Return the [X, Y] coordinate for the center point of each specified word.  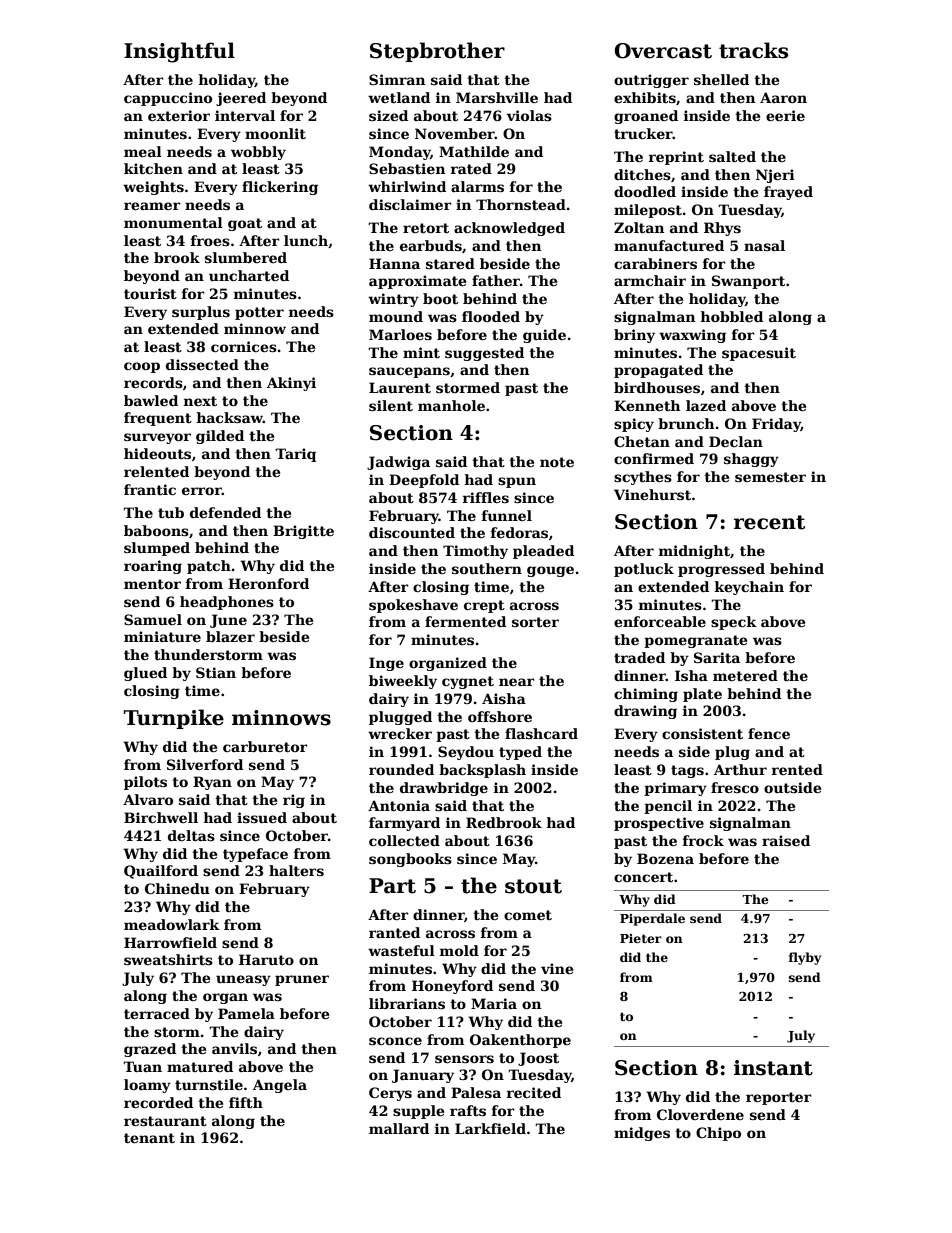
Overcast [663, 51]
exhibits [645, 97]
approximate [417, 282]
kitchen [153, 168]
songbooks [410, 860]
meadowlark [172, 924]
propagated [658, 371]
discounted [412, 532]
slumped [157, 549]
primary [675, 789]
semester [770, 477]
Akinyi [291, 384]
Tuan [142, 1066]
